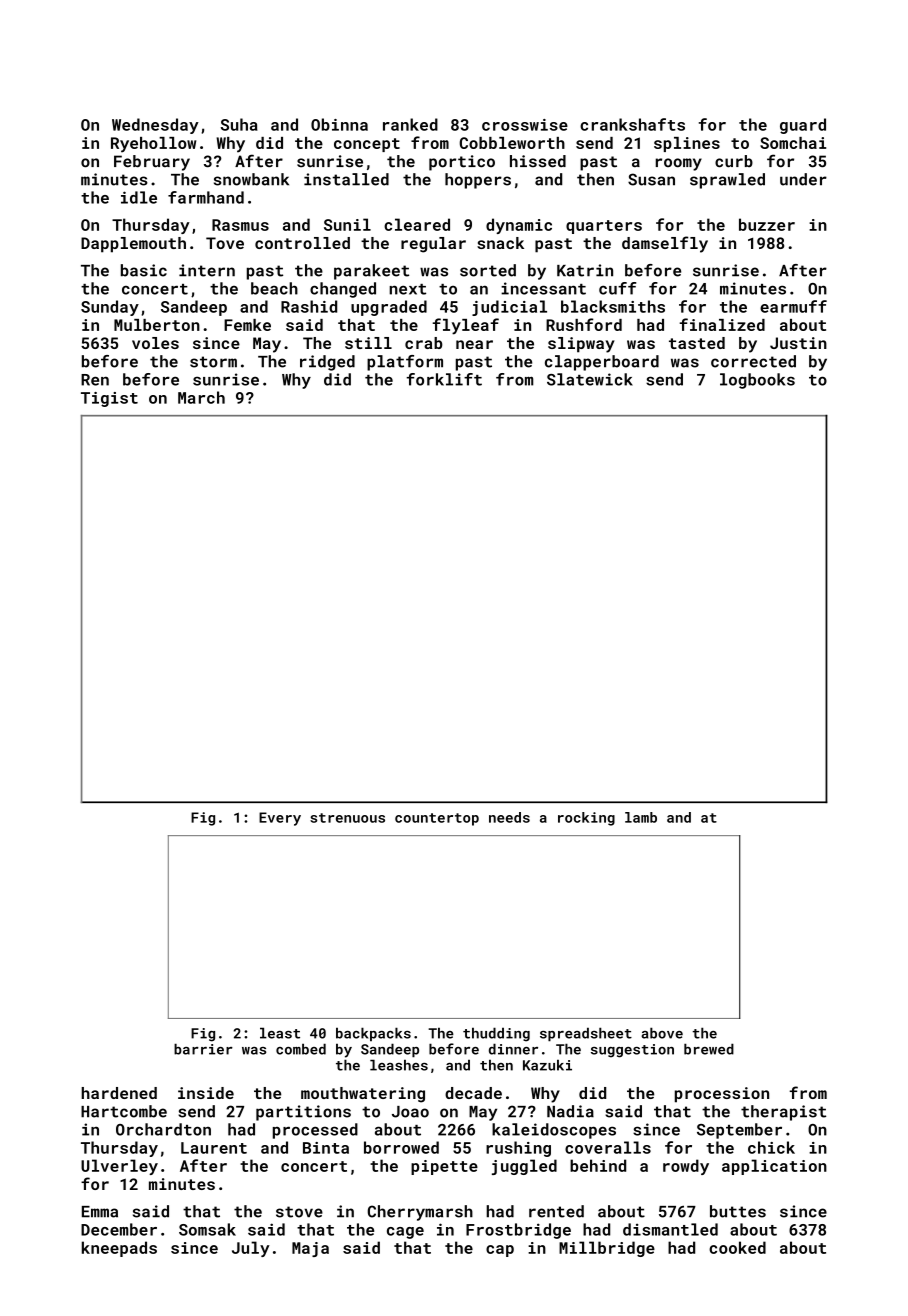  What do you see at coordinates (133, 245) in the screenshot?
I see `Dapplemouth` at bounding box center [133, 245].
